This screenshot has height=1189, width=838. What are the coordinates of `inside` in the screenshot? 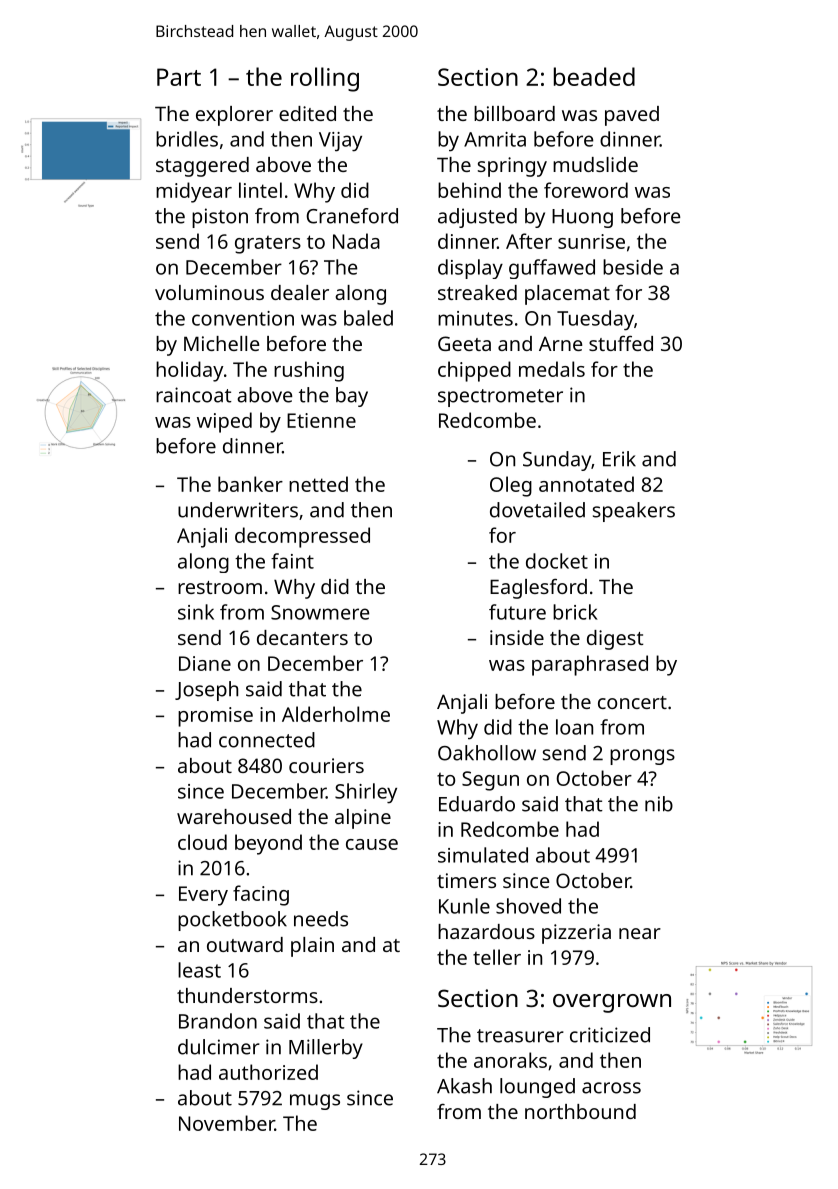 It's located at (517, 637).
